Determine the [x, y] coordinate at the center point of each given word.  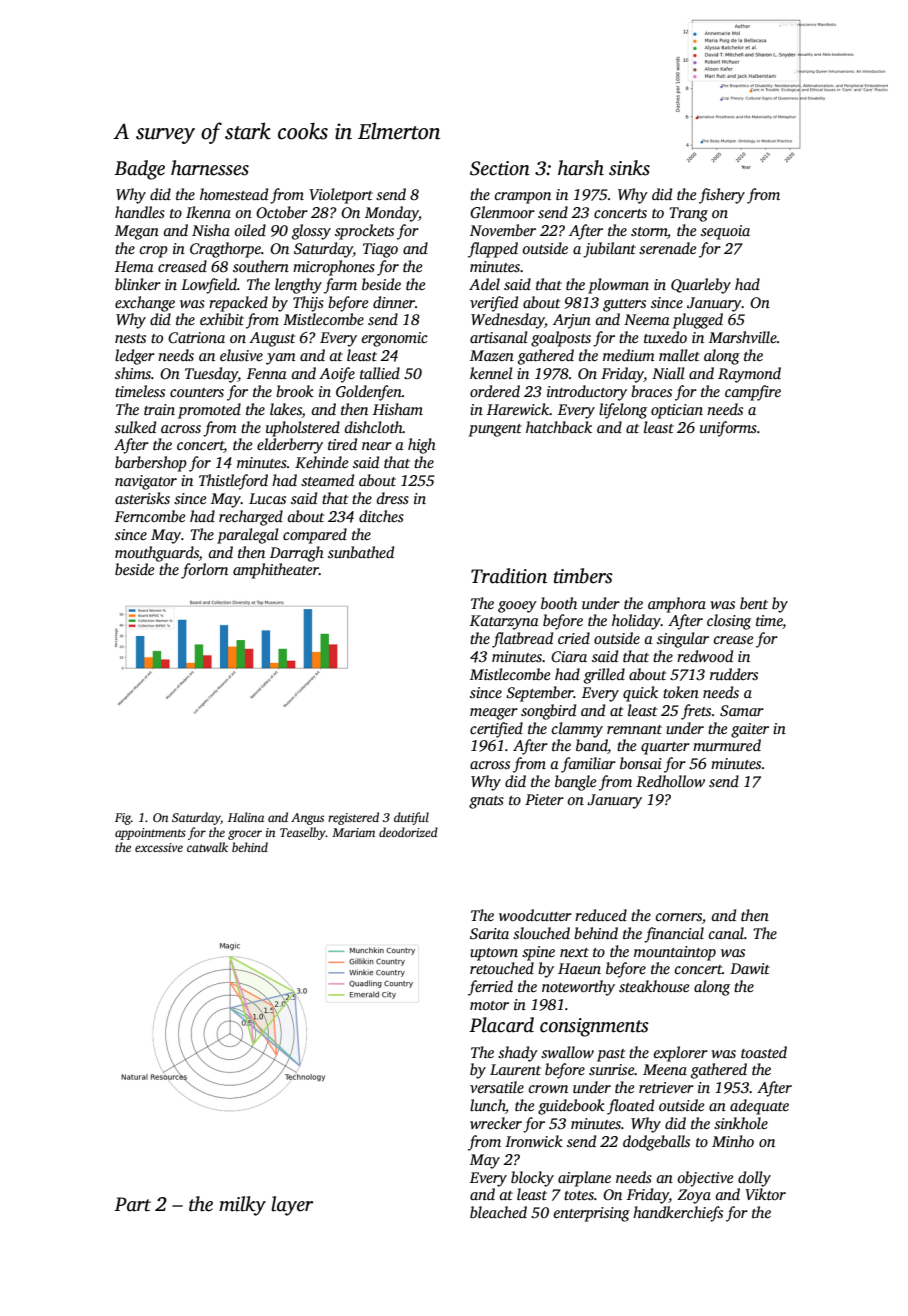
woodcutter [535, 915]
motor [489, 1005]
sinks [629, 168]
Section [500, 168]
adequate [759, 1107]
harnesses [210, 168]
